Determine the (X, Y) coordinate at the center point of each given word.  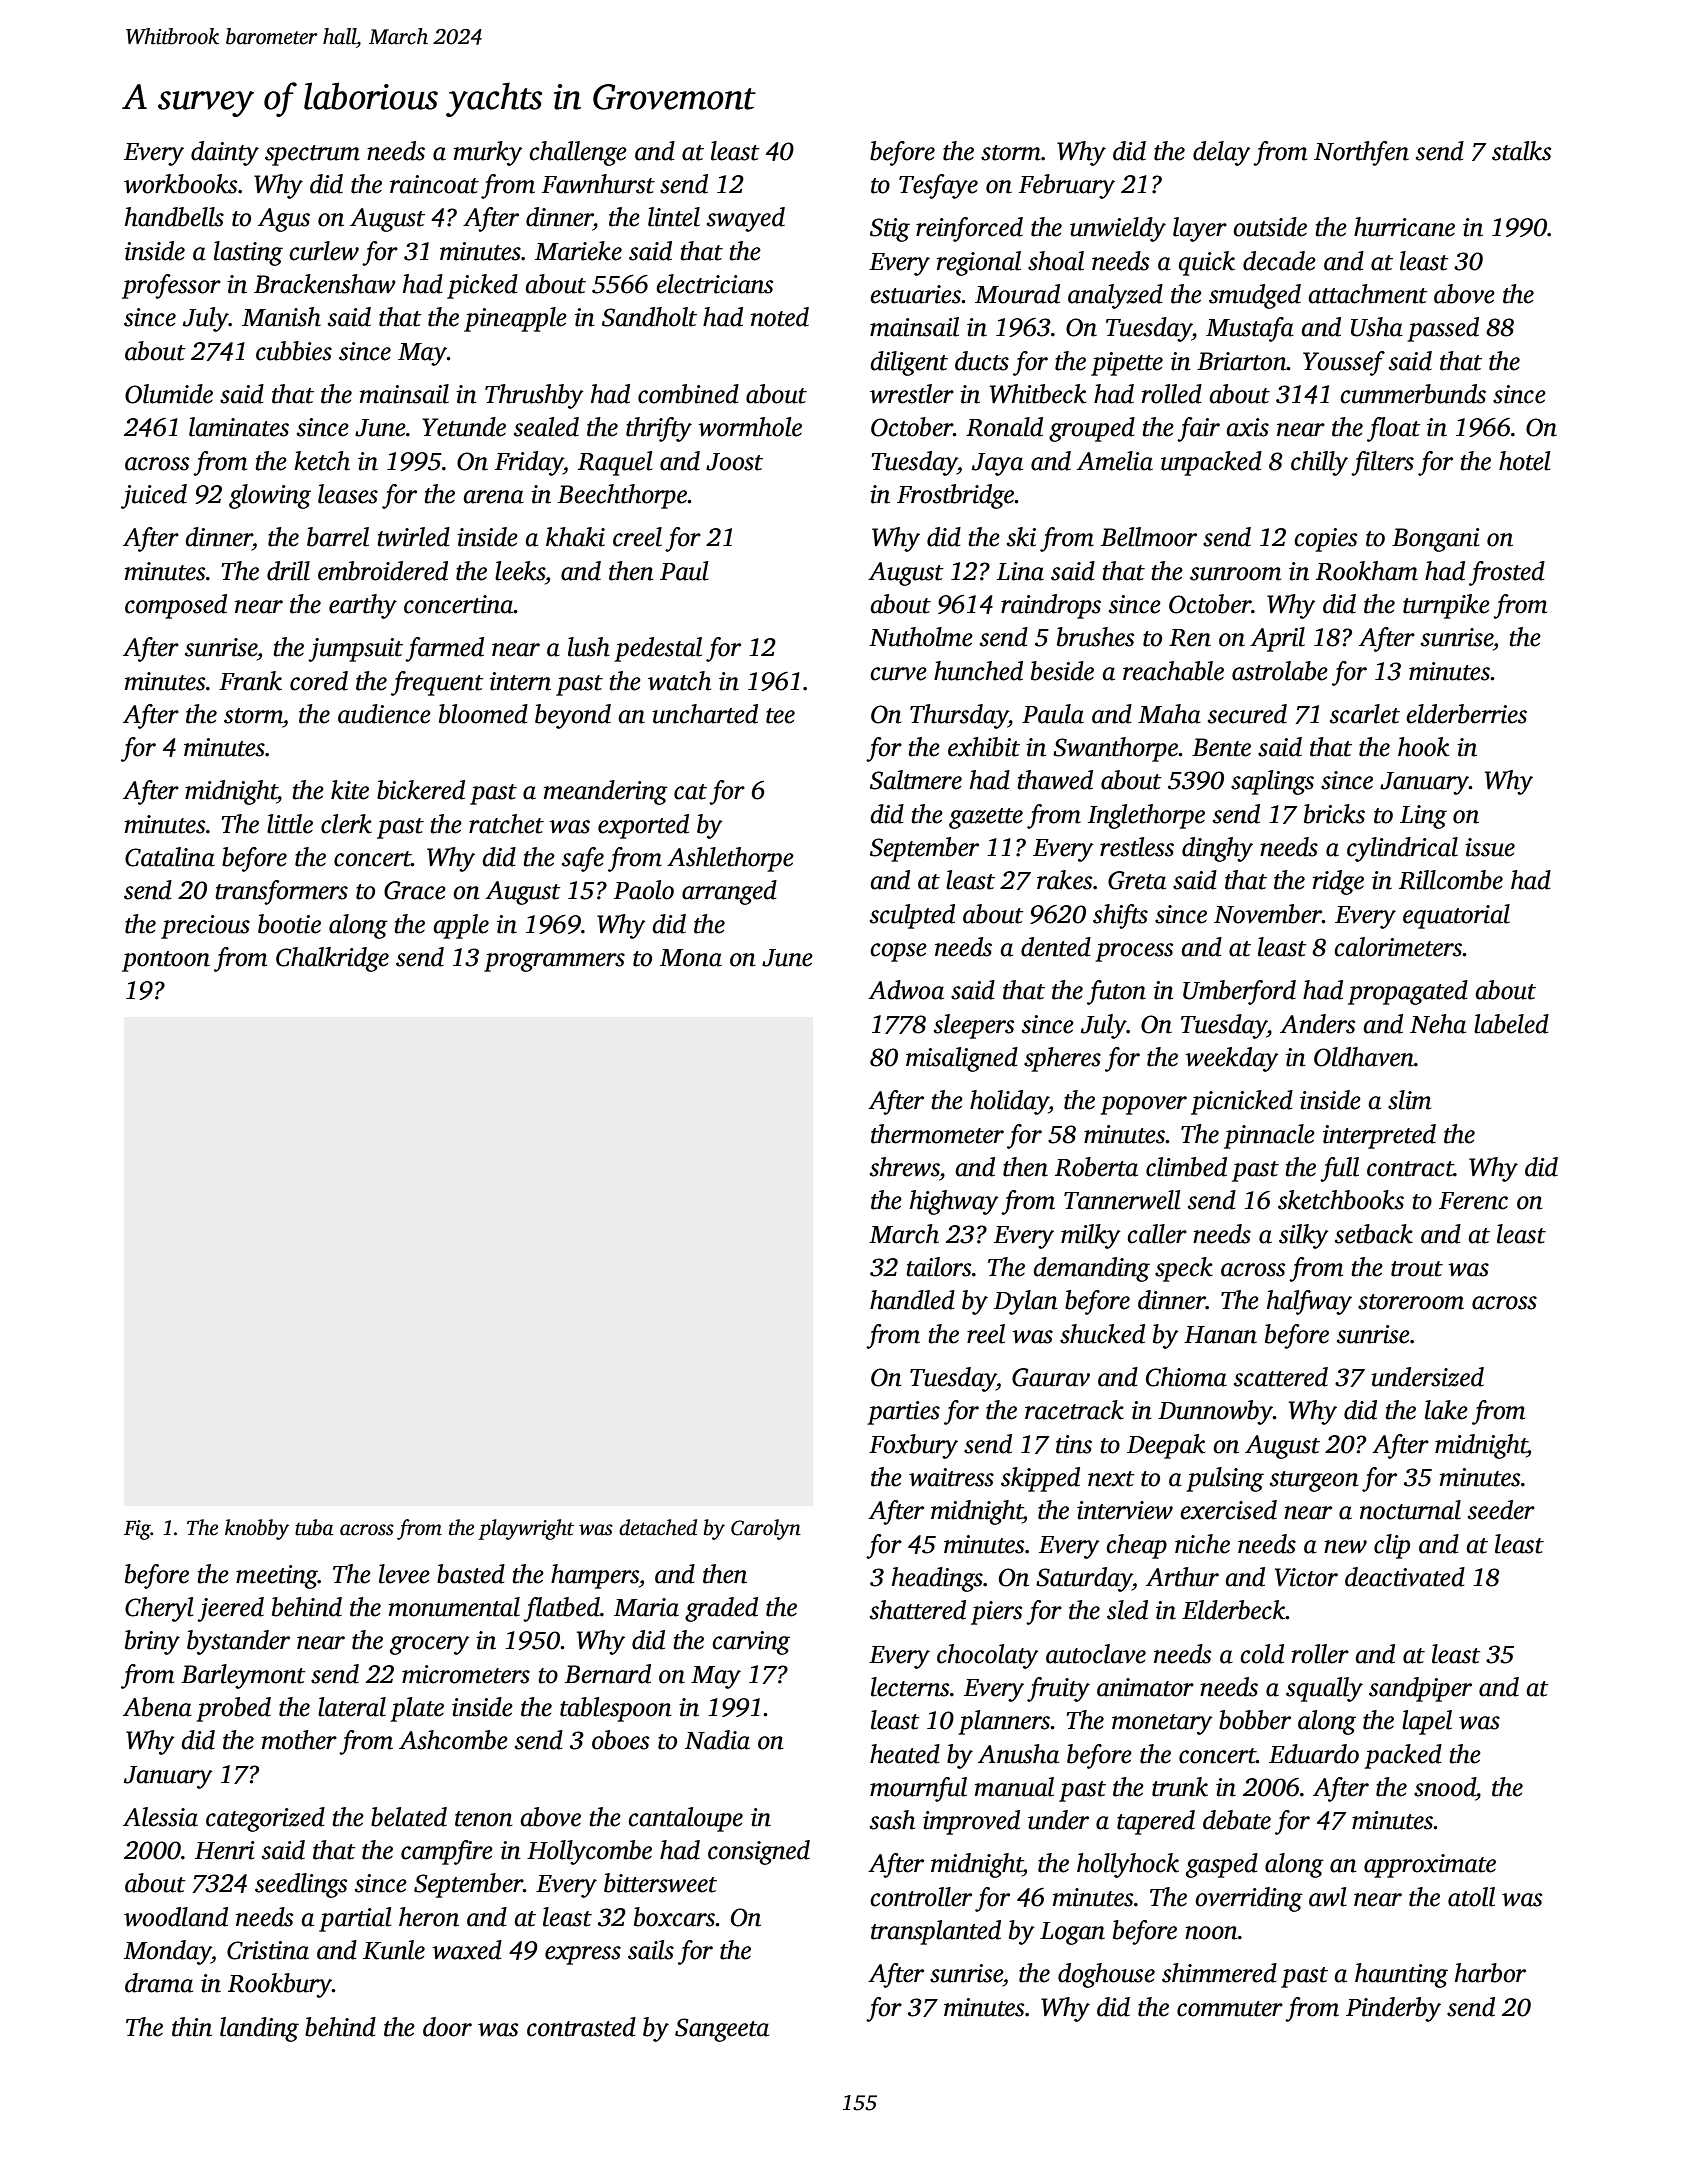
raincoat (434, 184)
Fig (137, 1530)
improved (971, 1822)
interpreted (1379, 1136)
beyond (573, 716)
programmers (554, 962)
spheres (1062, 1059)
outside (1270, 227)
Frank (250, 681)
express (583, 1955)
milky (1091, 1236)
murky (488, 153)
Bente (1221, 747)
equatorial (1456, 916)
